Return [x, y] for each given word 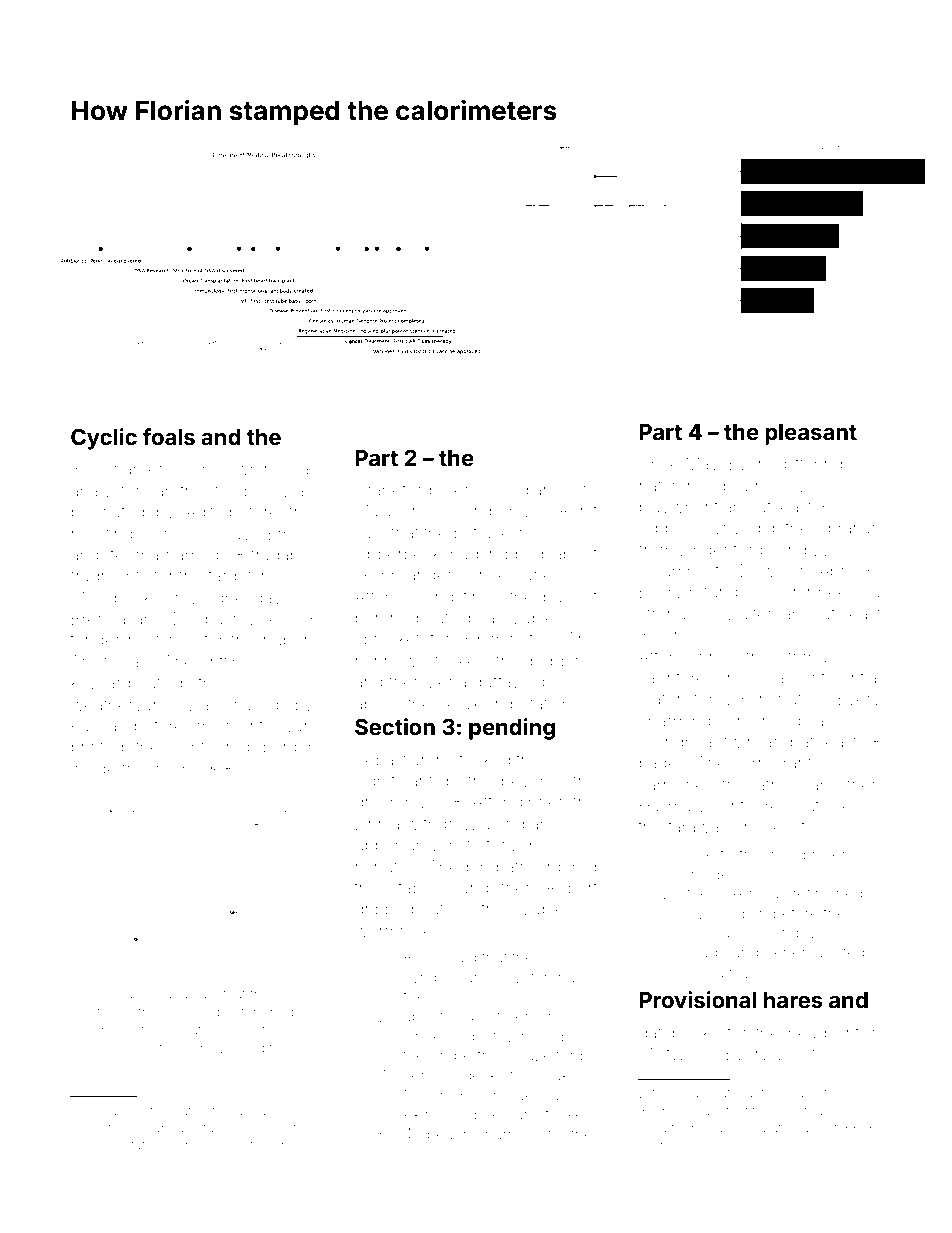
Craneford [393, 489]
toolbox [243, 491]
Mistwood [677, 1053]
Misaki [550, 1075]
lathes [776, 785]
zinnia [377, 823]
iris [162, 768]
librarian [850, 527]
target [229, 578]
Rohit [578, 510]
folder [267, 1144]
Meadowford [224, 1011]
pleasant [811, 434]
